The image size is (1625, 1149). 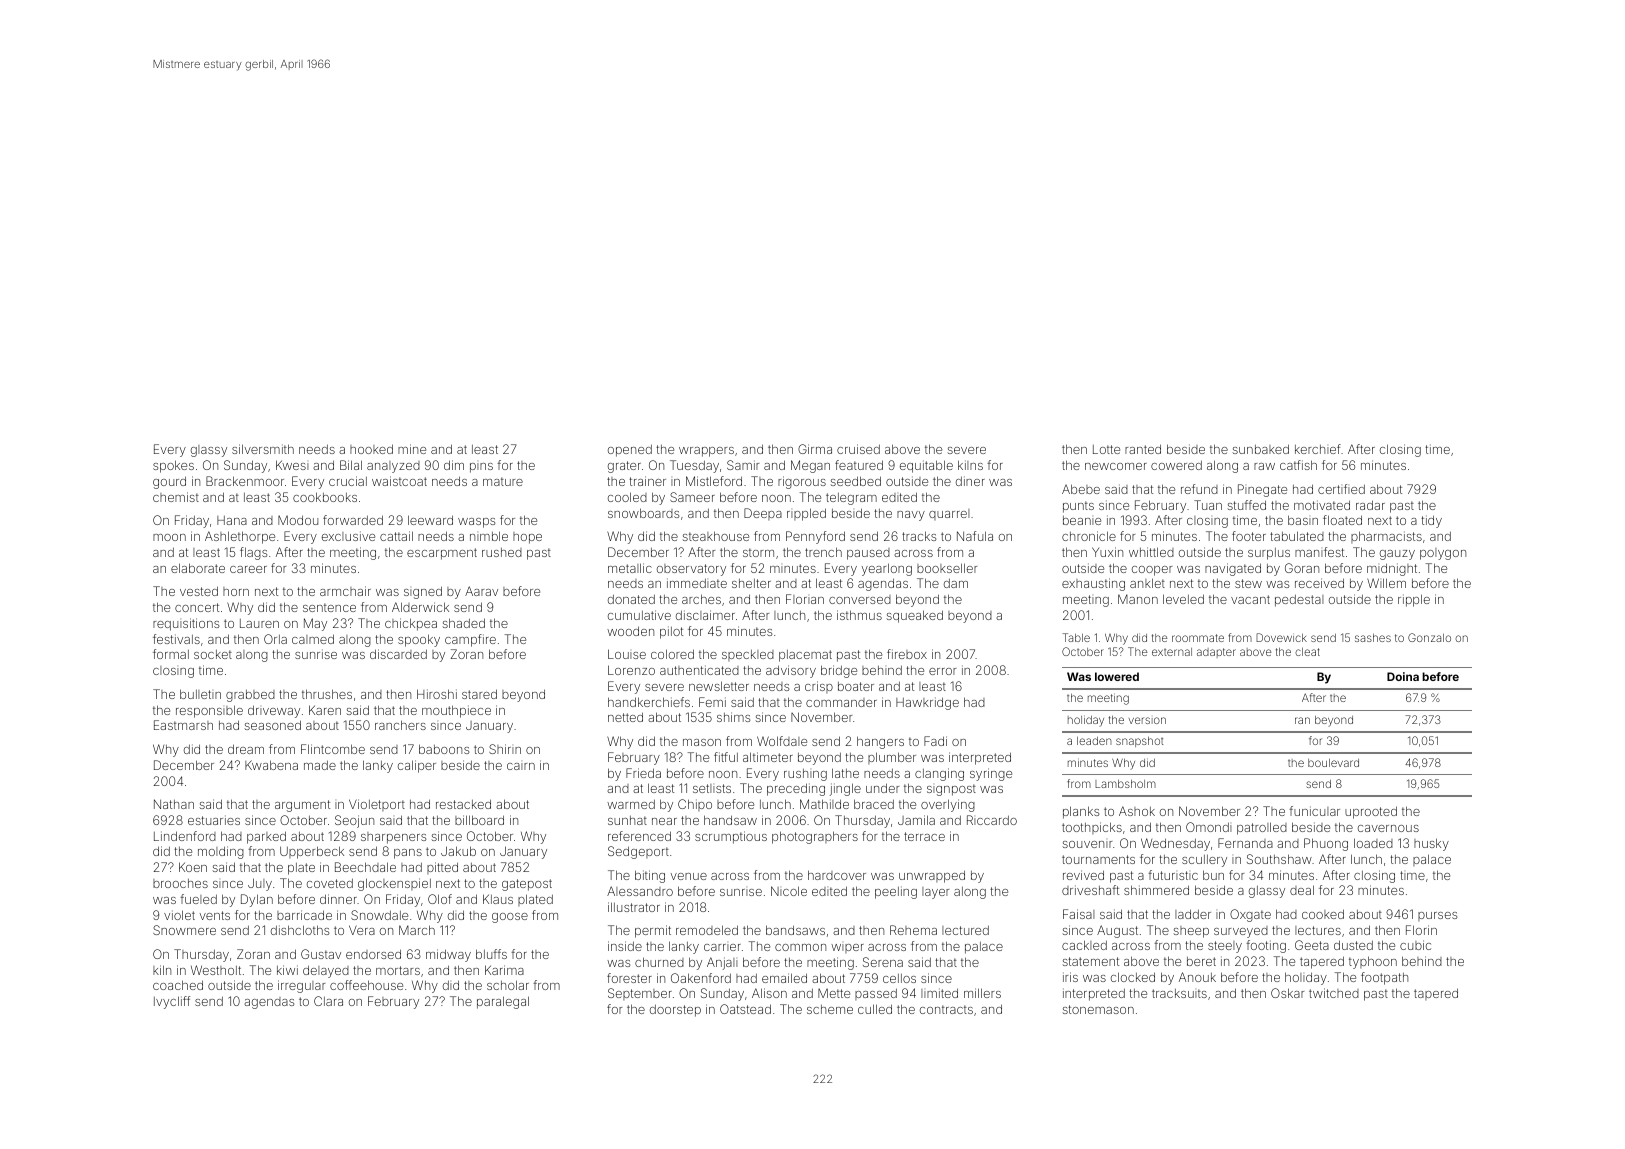 I want to click on silversmith, so click(x=263, y=449).
